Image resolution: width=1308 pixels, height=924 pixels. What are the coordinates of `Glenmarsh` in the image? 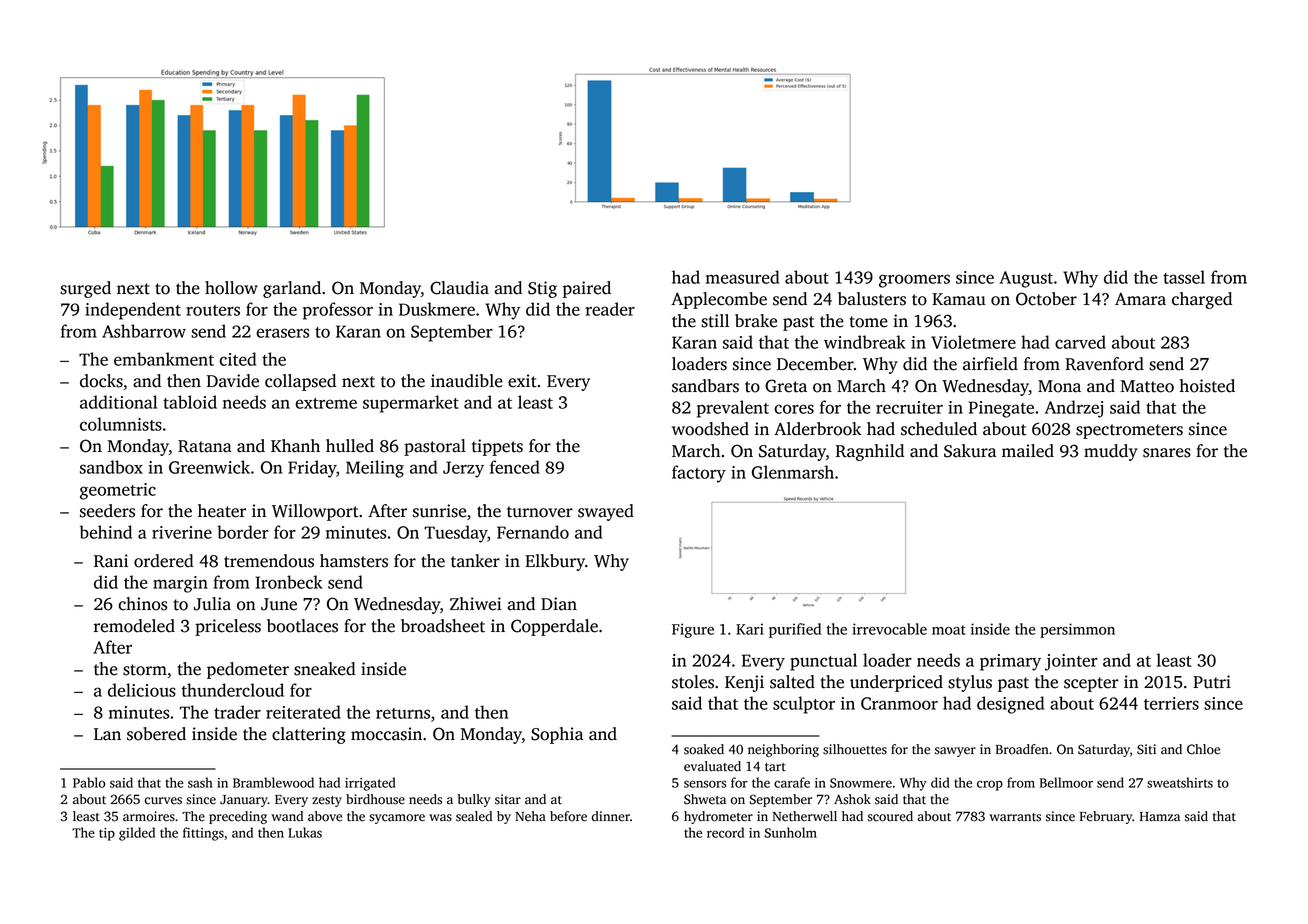 It's located at (793, 472).
